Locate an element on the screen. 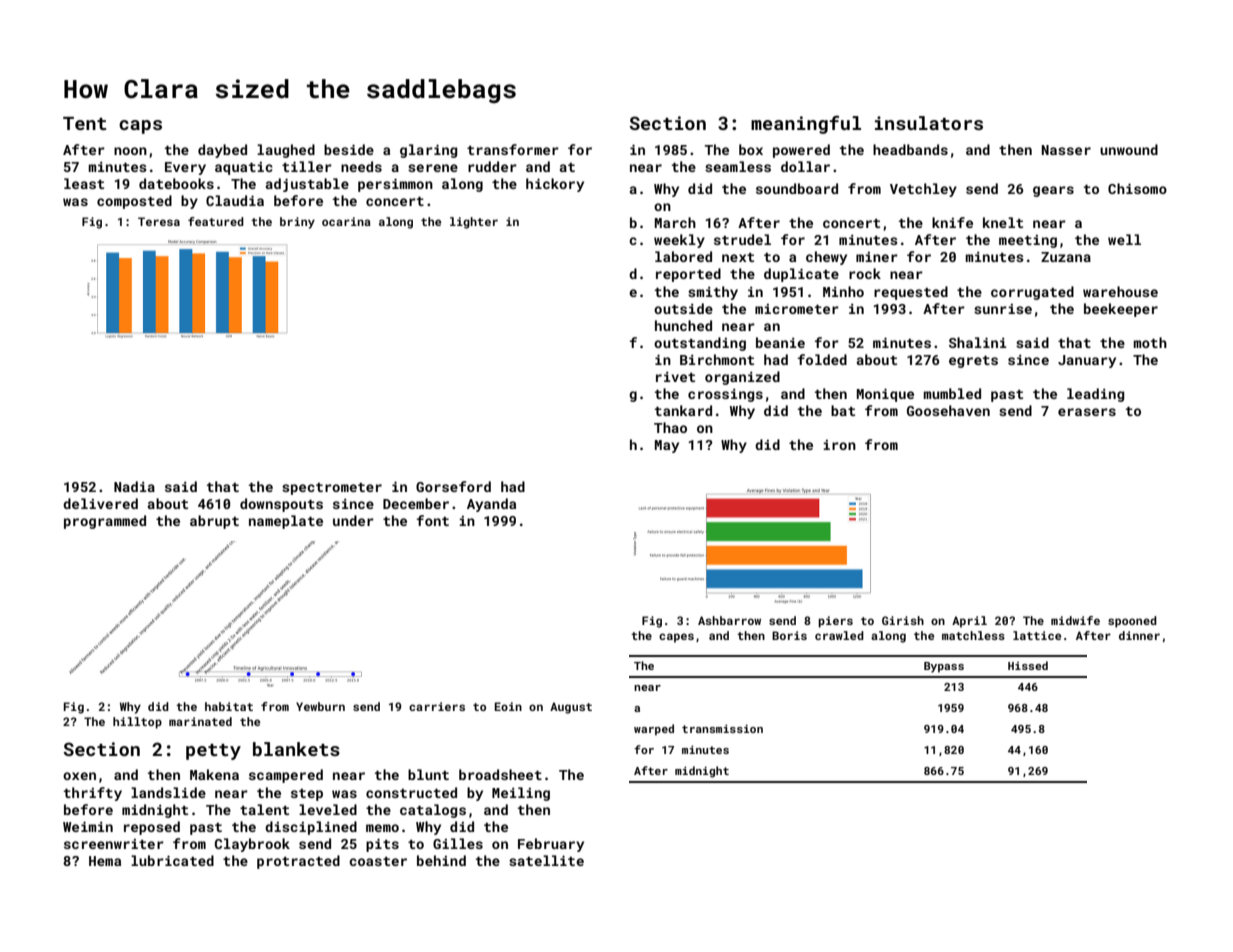  transmission is located at coordinates (722, 728).
